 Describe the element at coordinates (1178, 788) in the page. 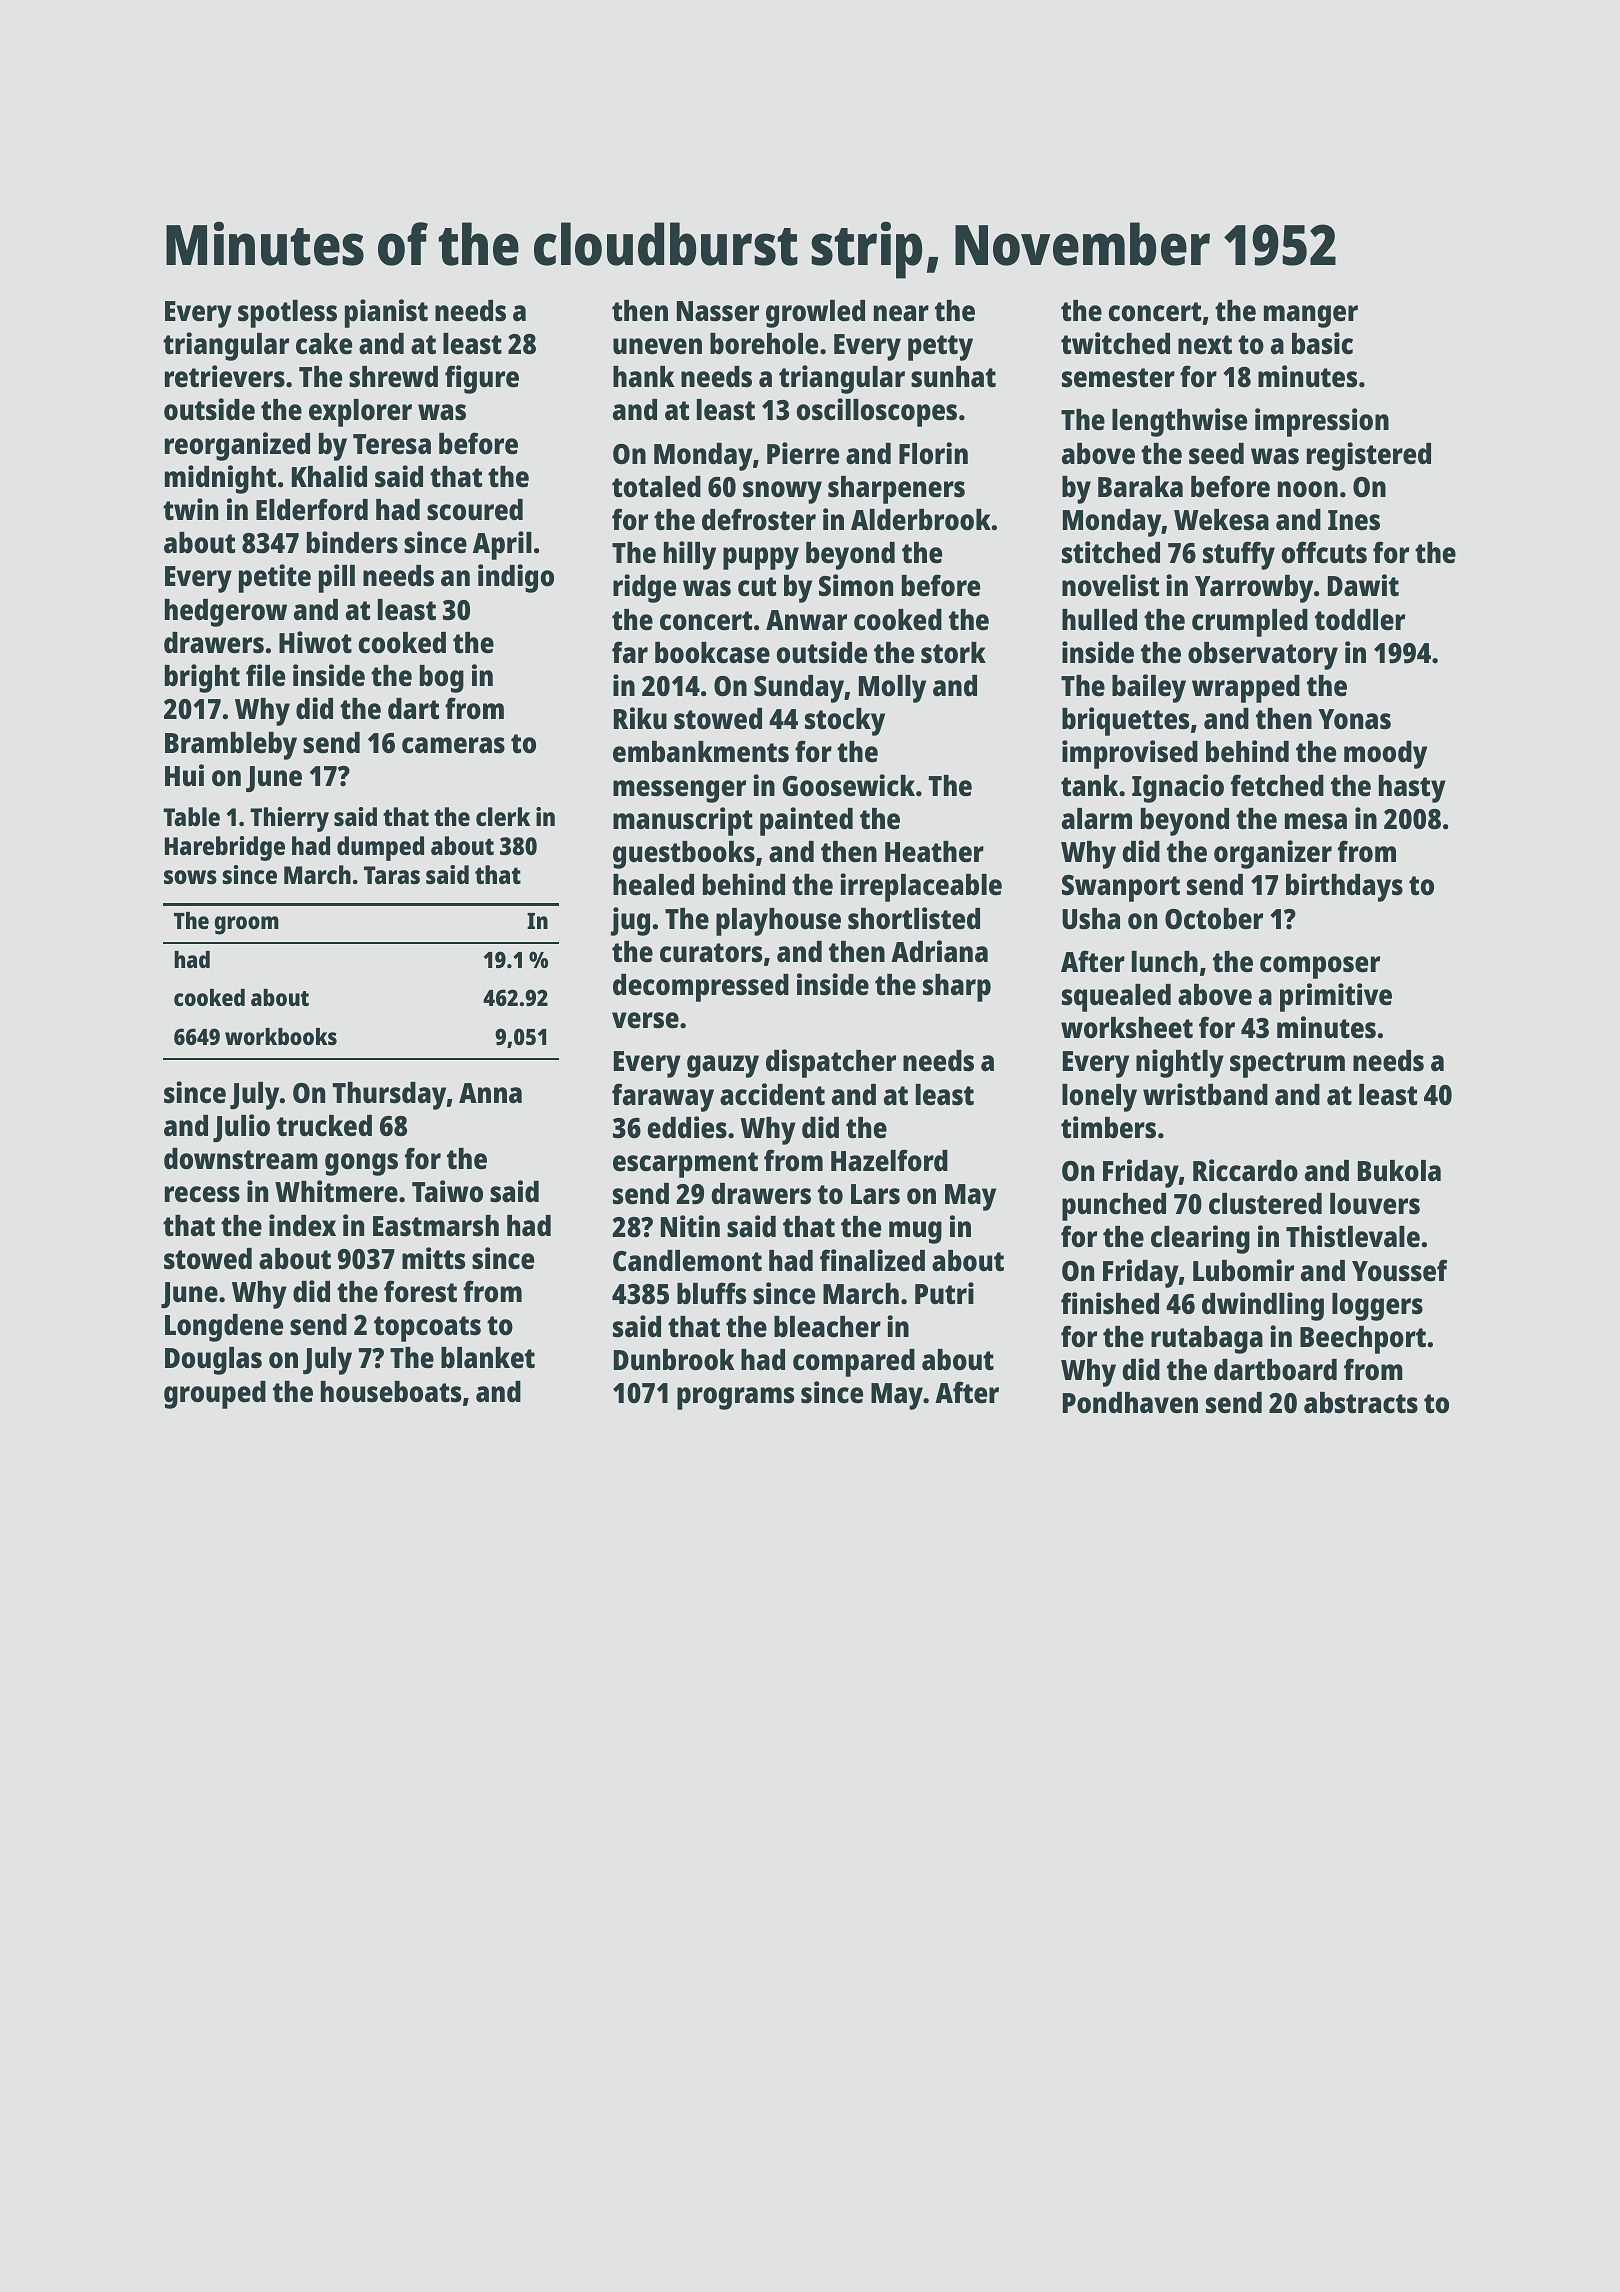

I see `Ignacio` at that location.
